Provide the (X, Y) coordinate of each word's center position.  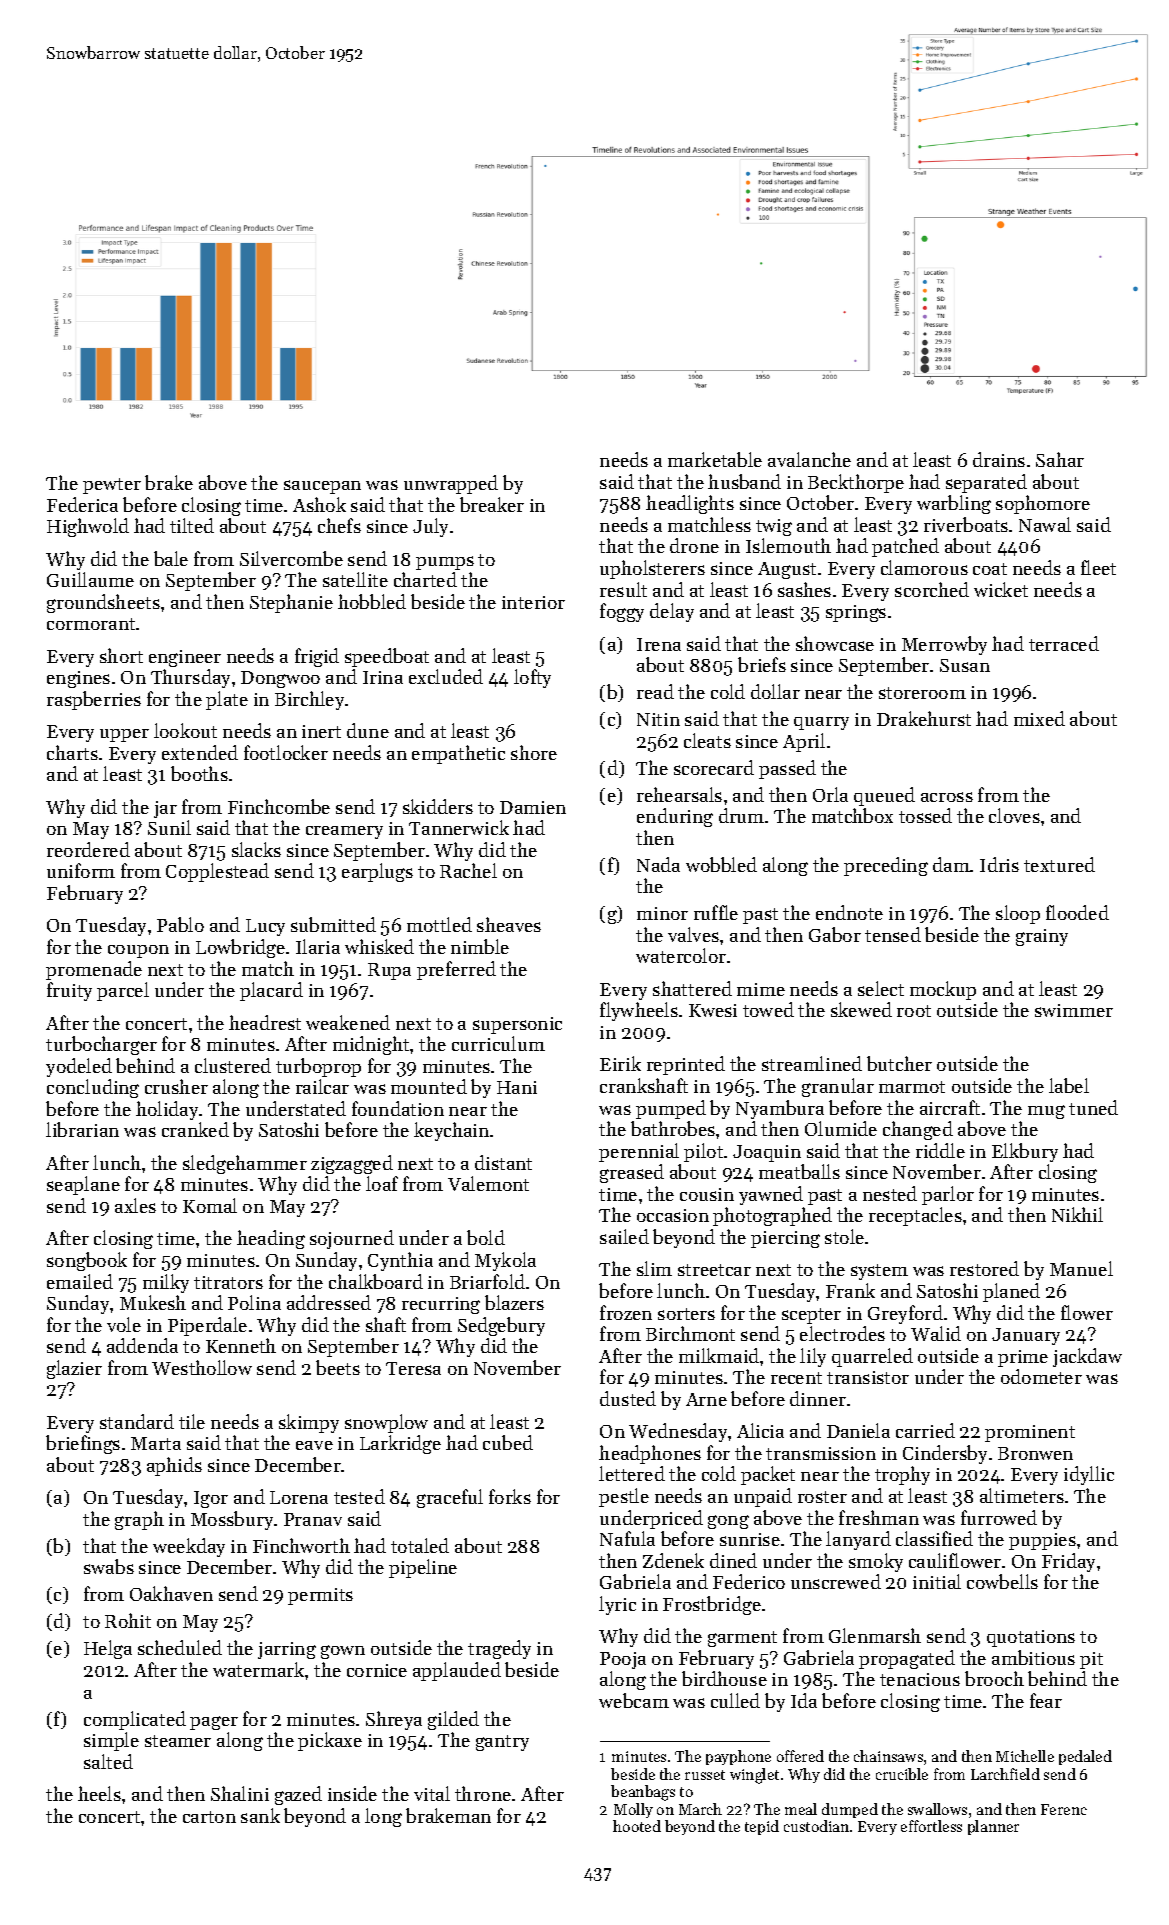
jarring (287, 1650)
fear (1046, 1700)
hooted (637, 1826)
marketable (715, 459)
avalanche (809, 459)
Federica (82, 504)
